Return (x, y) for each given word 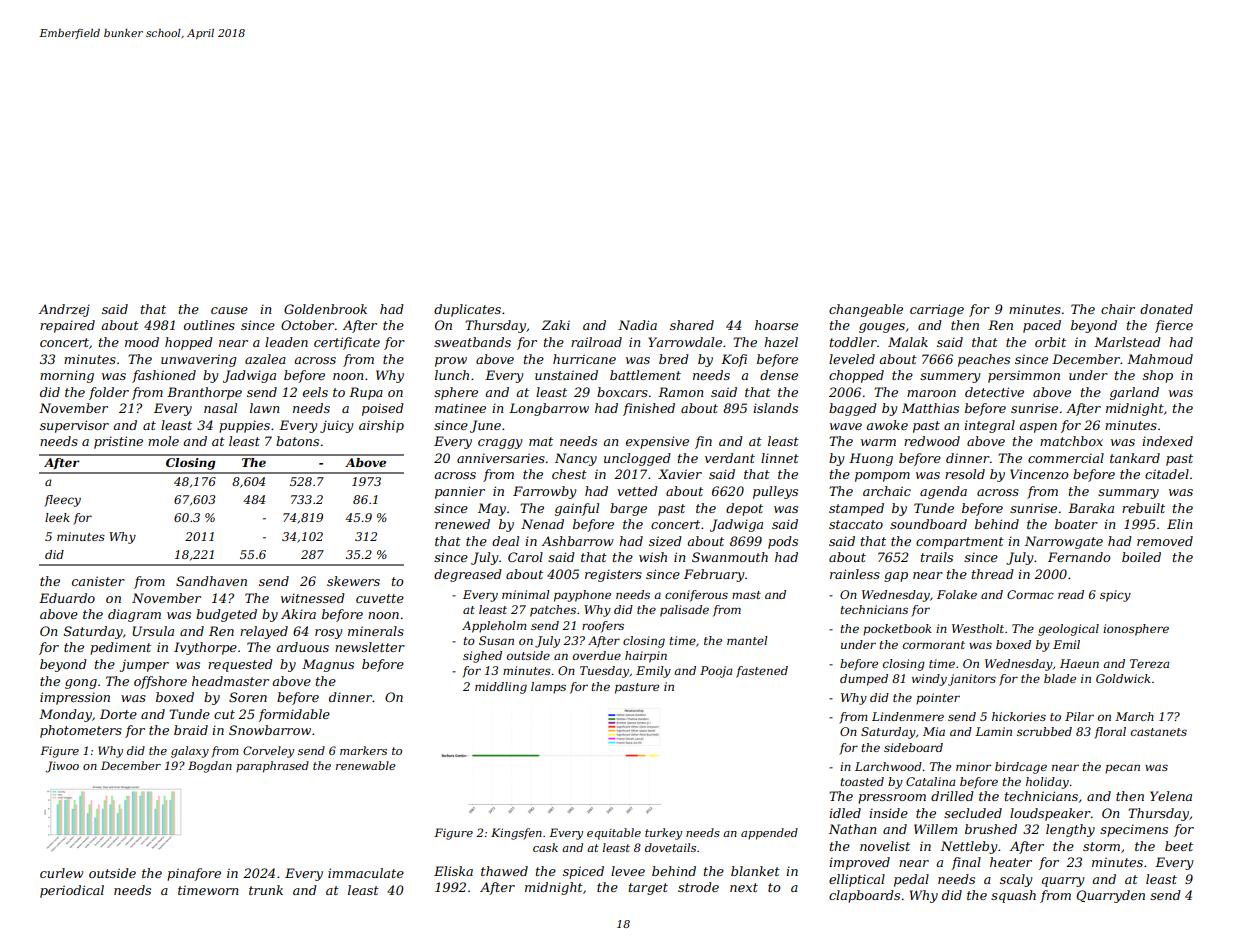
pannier (460, 492)
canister (98, 581)
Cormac (1030, 594)
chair (1118, 309)
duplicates (467, 310)
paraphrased (272, 767)
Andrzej (64, 310)
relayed (264, 632)
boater (1076, 524)
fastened (762, 672)
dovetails (670, 847)
